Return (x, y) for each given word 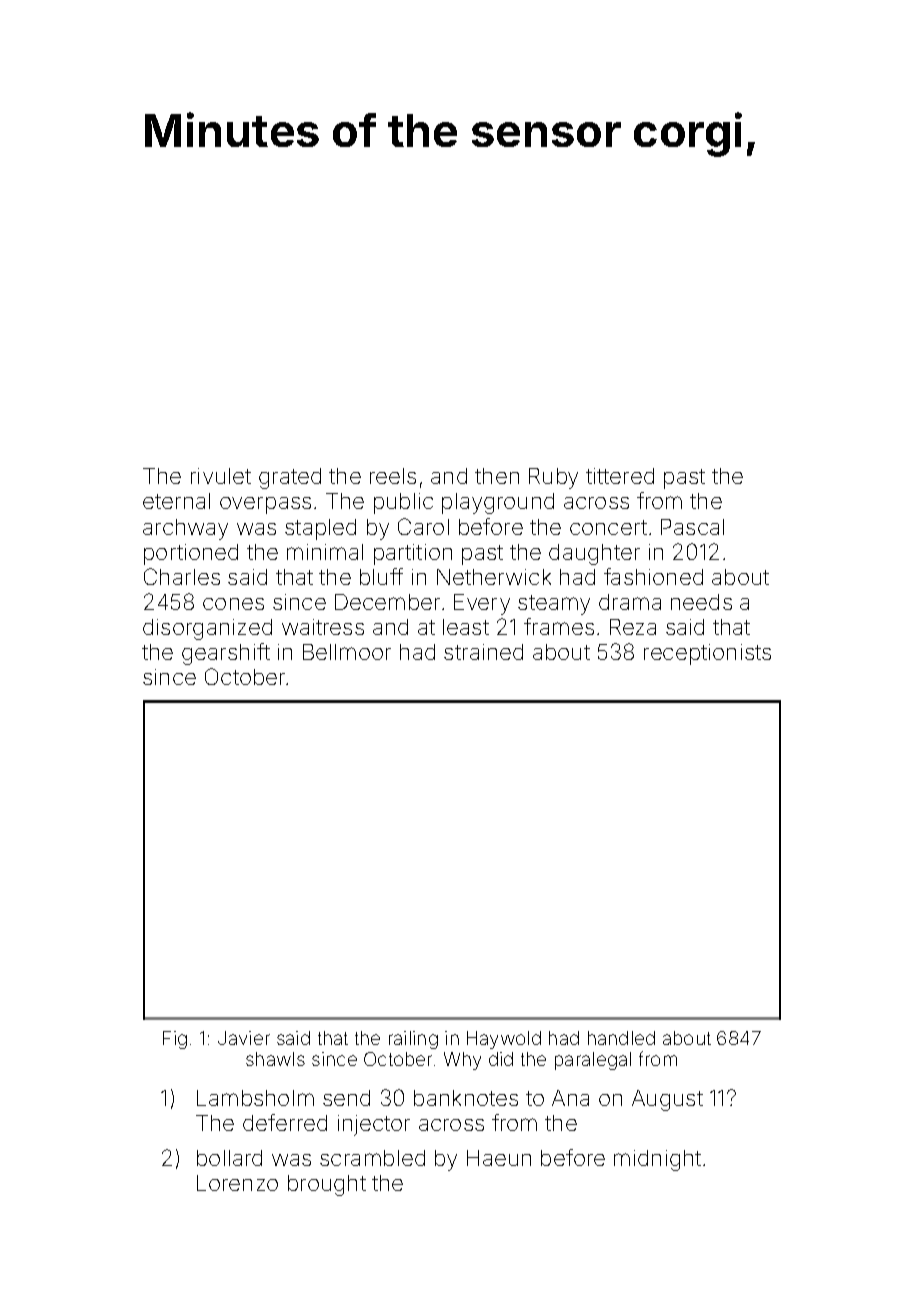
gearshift (226, 654)
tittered (620, 476)
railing (413, 1040)
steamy (554, 605)
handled (621, 1038)
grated (290, 478)
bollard (229, 1158)
